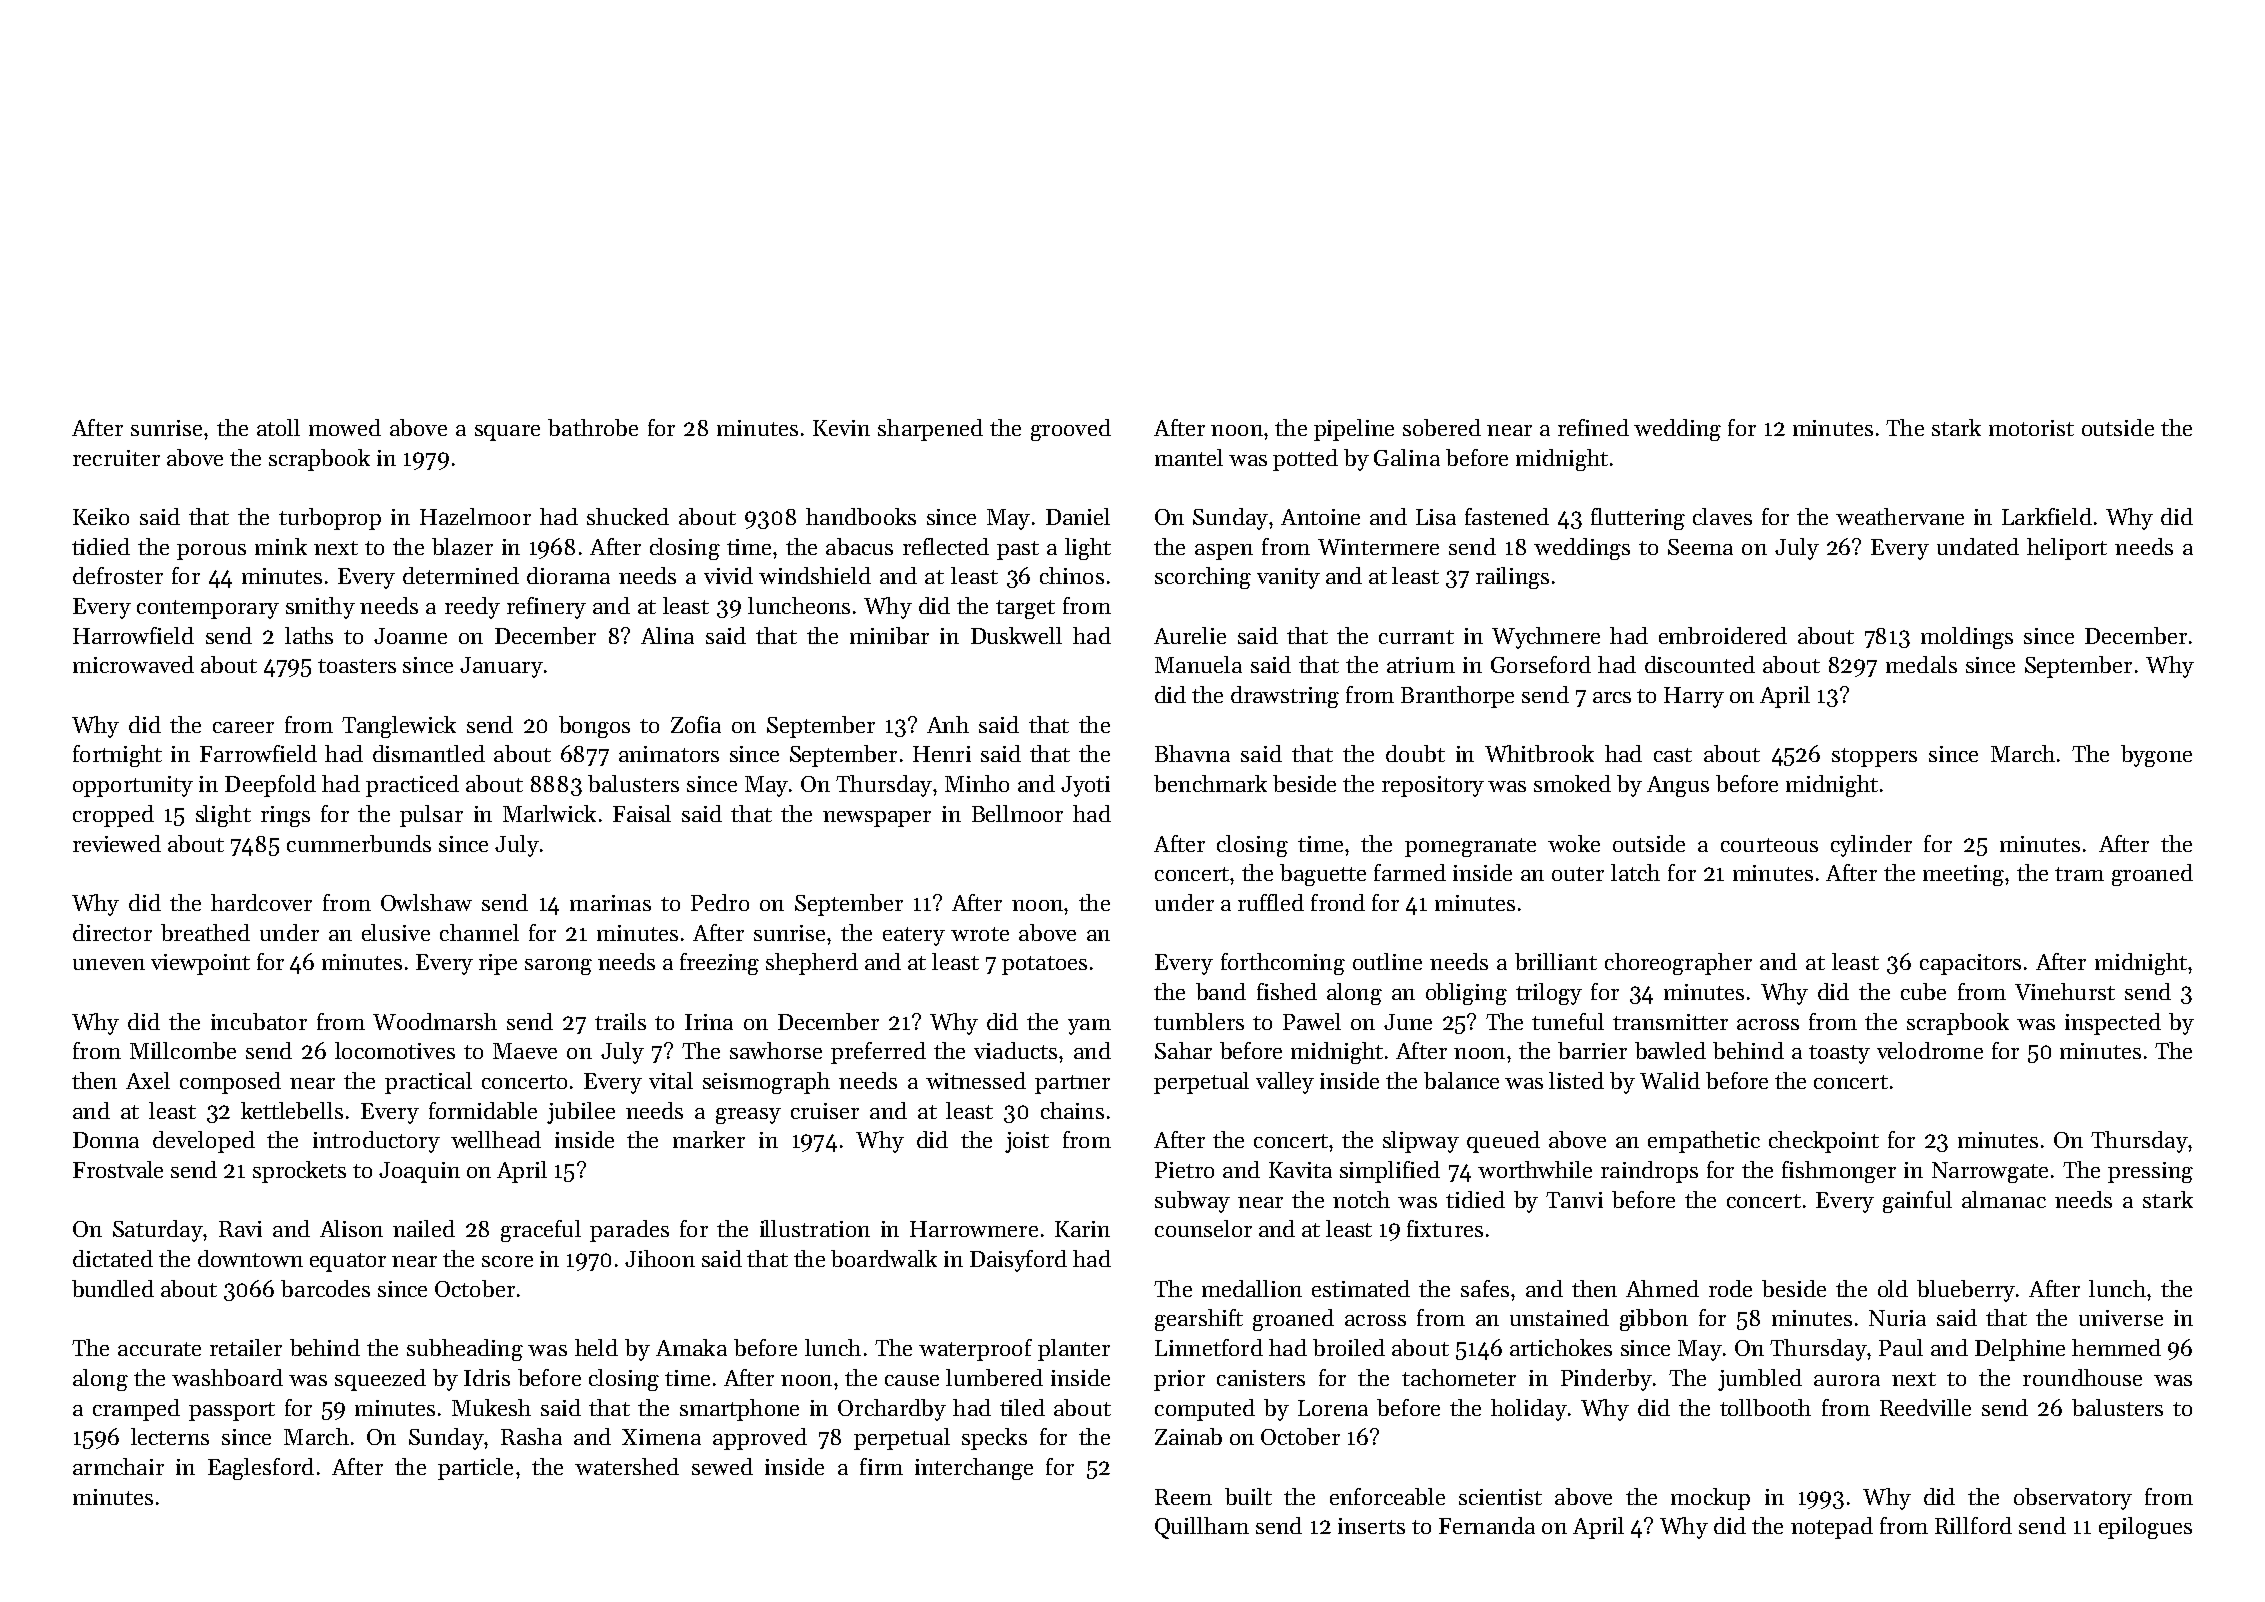 The image size is (2265, 1602). Describe the element at coordinates (359, 843) in the screenshot. I see `cummerbunds` at that location.
